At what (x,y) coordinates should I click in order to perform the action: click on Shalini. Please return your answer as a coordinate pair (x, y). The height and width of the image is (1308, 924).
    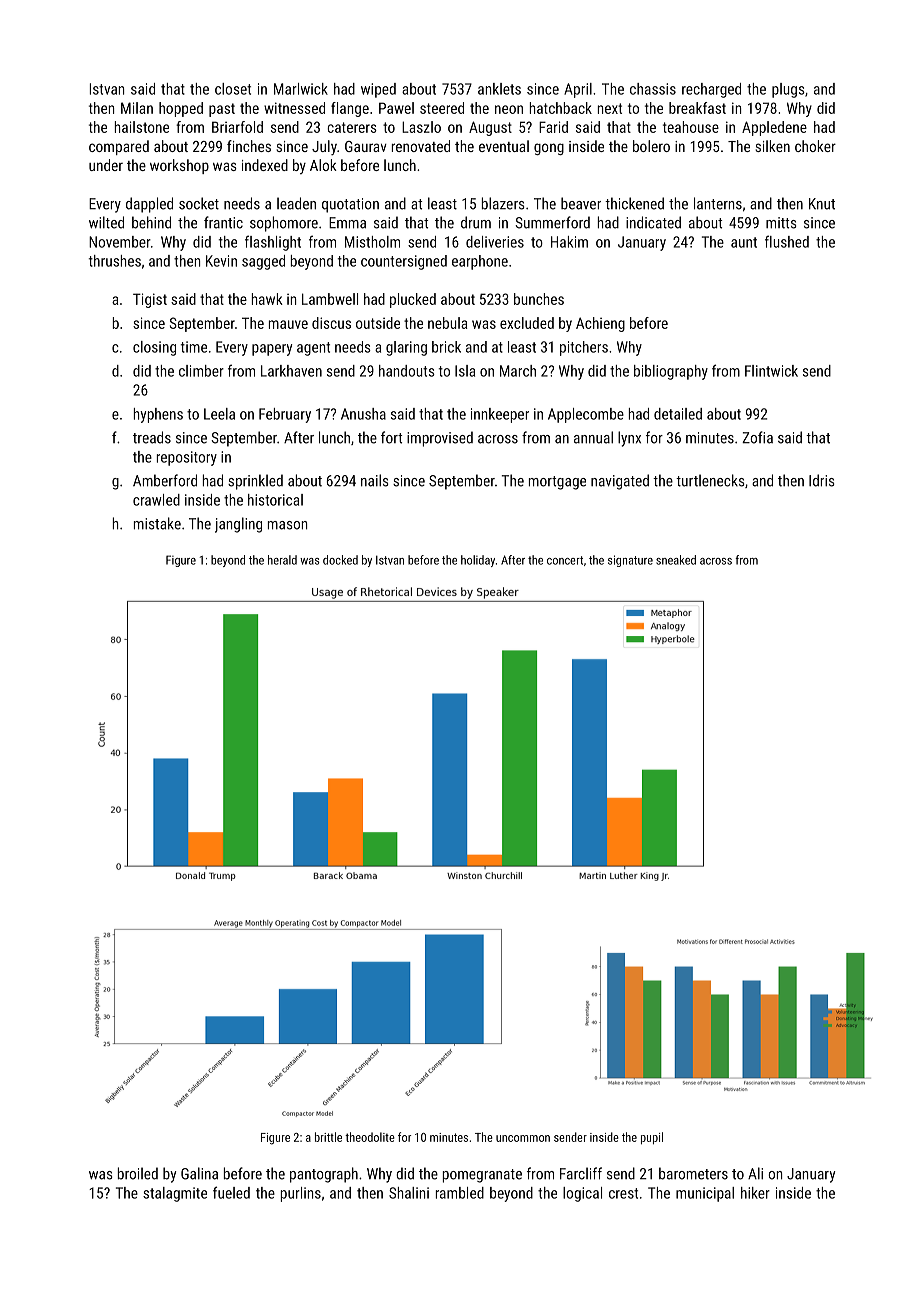
    Looking at the image, I should click on (409, 1193).
